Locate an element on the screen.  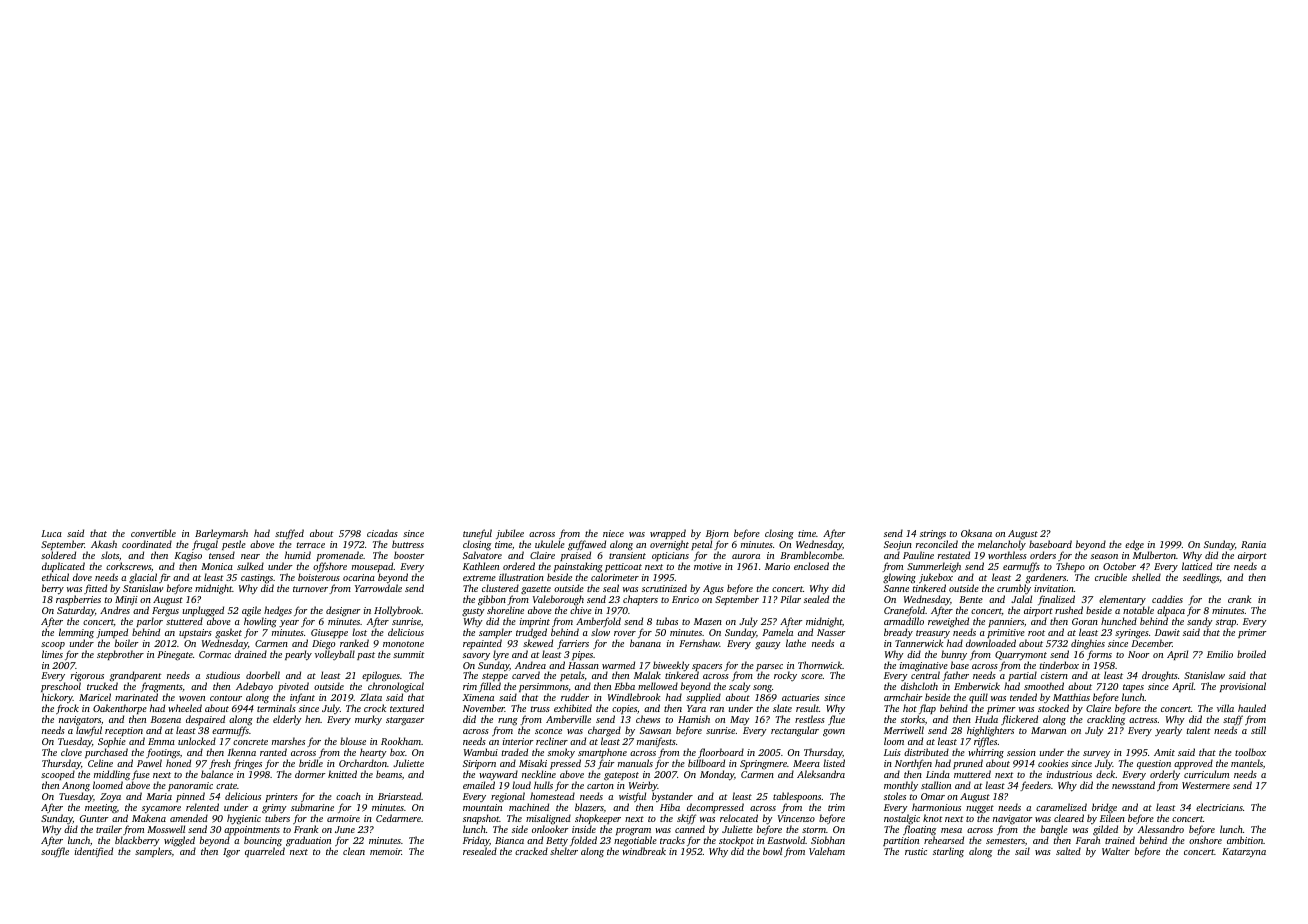
souffle is located at coordinates (55, 852).
